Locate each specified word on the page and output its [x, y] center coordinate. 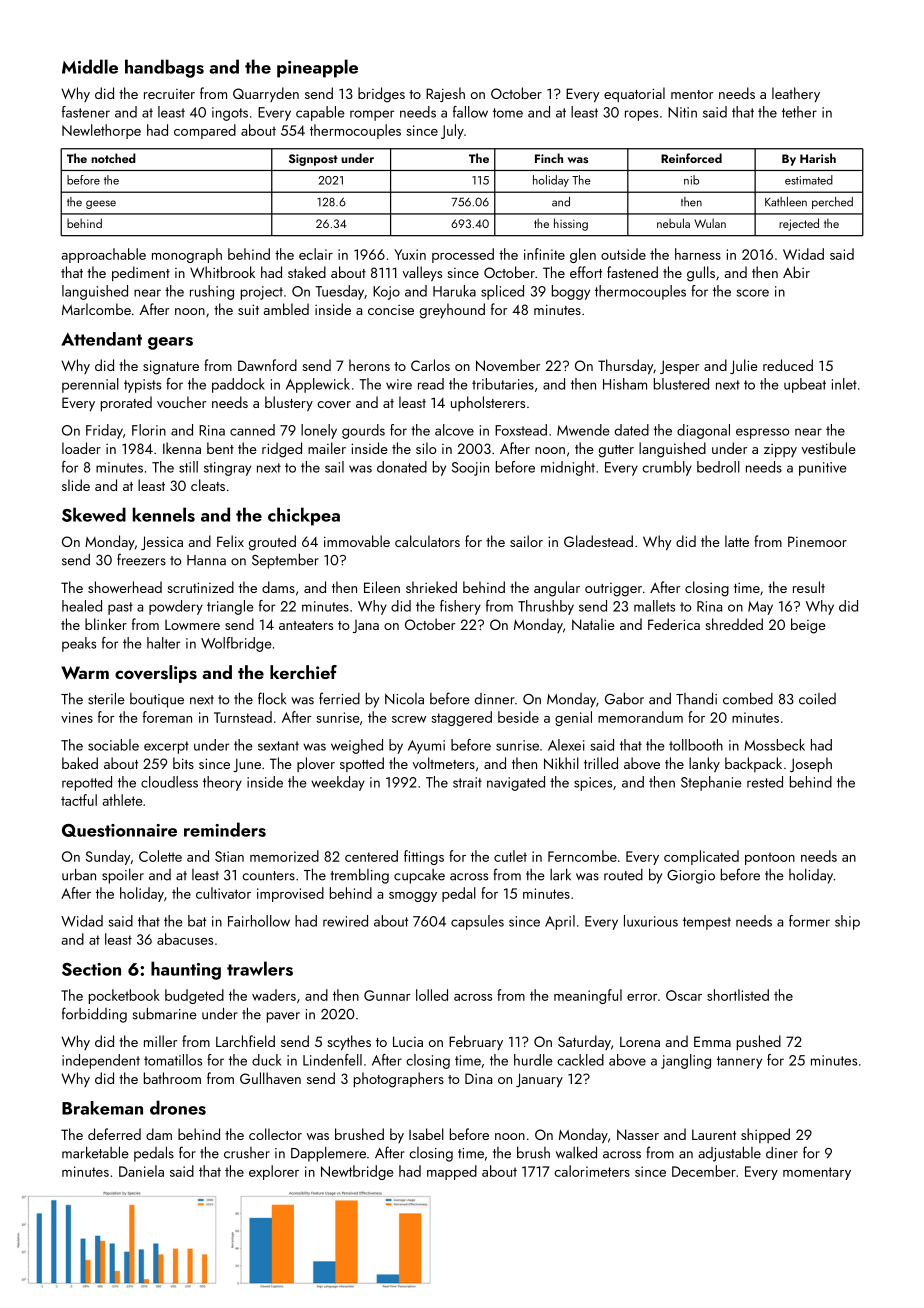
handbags [164, 68]
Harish [818, 158]
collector [275, 1134]
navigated [516, 783]
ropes [641, 115]
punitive [823, 469]
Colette [160, 856]
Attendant [101, 339]
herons [369, 365]
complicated [701, 857]
